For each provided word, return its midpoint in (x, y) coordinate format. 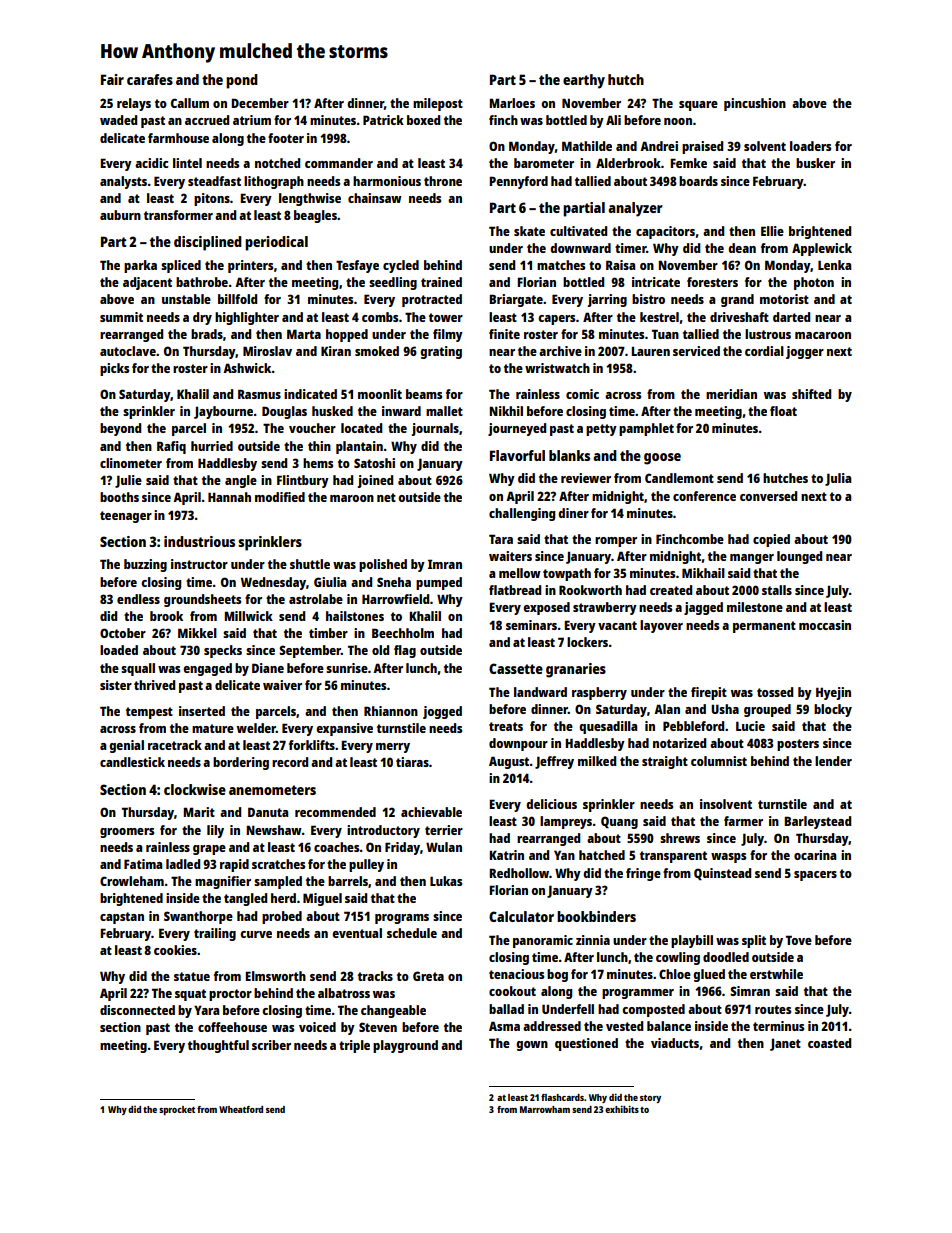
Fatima (143, 864)
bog (557, 975)
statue (192, 976)
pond (242, 81)
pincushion (755, 104)
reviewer (586, 478)
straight (665, 762)
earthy (584, 81)
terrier (444, 830)
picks (114, 369)
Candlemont (679, 478)
